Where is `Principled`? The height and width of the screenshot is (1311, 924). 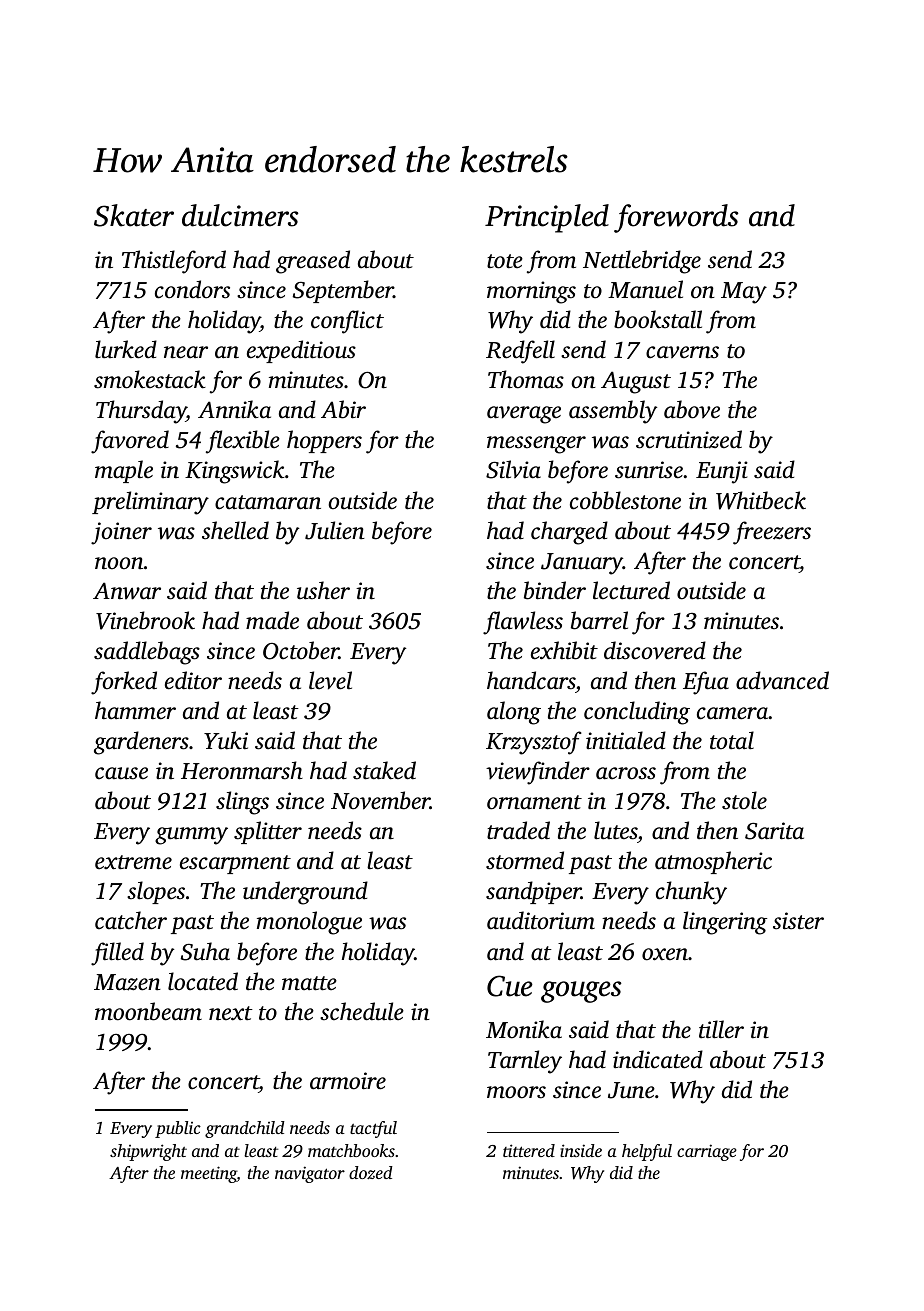
Principled is located at coordinates (547, 218).
